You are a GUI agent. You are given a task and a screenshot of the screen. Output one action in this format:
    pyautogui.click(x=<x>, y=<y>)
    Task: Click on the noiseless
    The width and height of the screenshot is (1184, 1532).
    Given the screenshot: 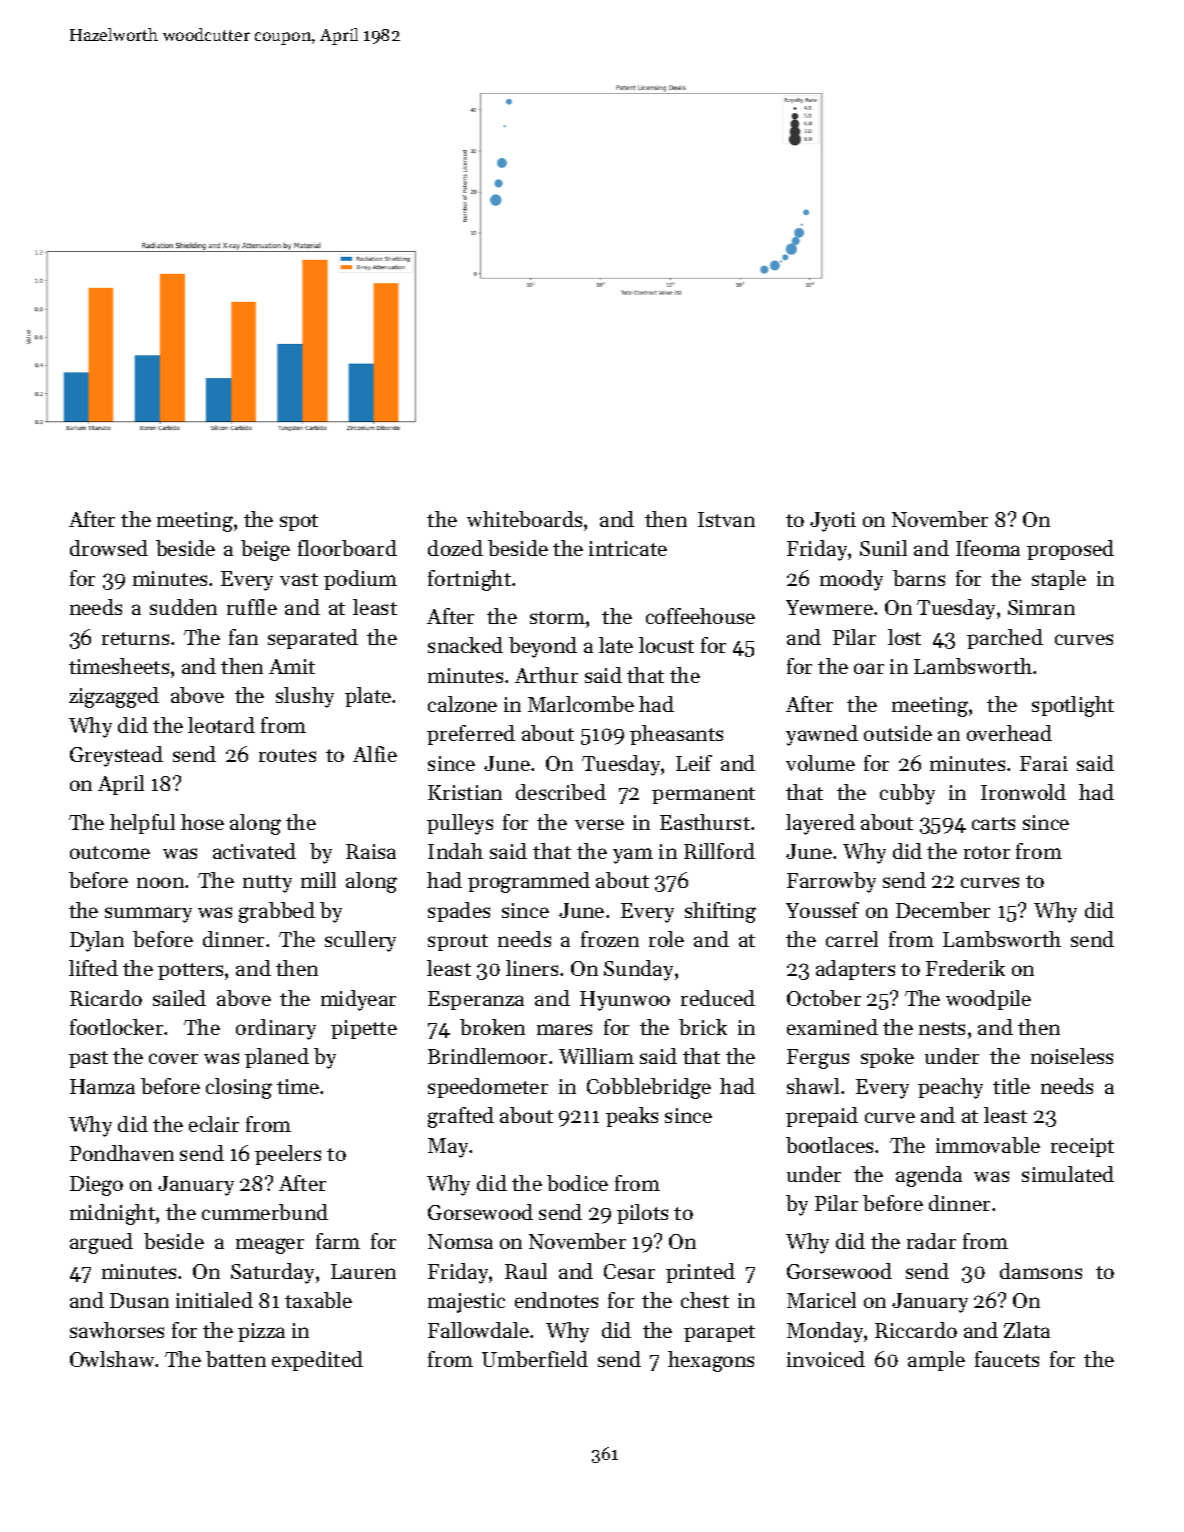 What is the action you would take?
    pyautogui.click(x=1072, y=1056)
